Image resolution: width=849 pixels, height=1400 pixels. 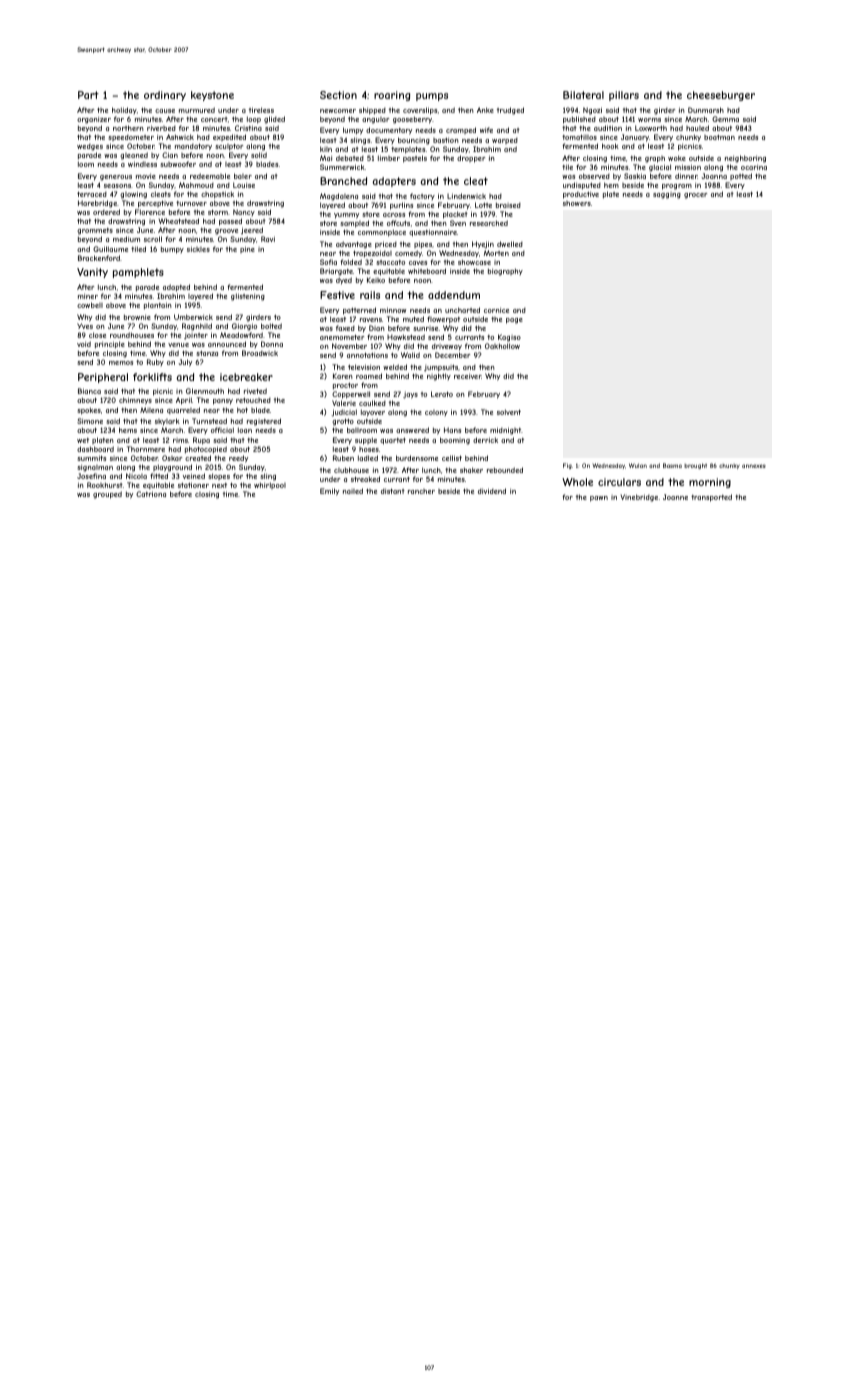 What do you see at coordinates (329, 492) in the screenshot?
I see `Emily` at bounding box center [329, 492].
